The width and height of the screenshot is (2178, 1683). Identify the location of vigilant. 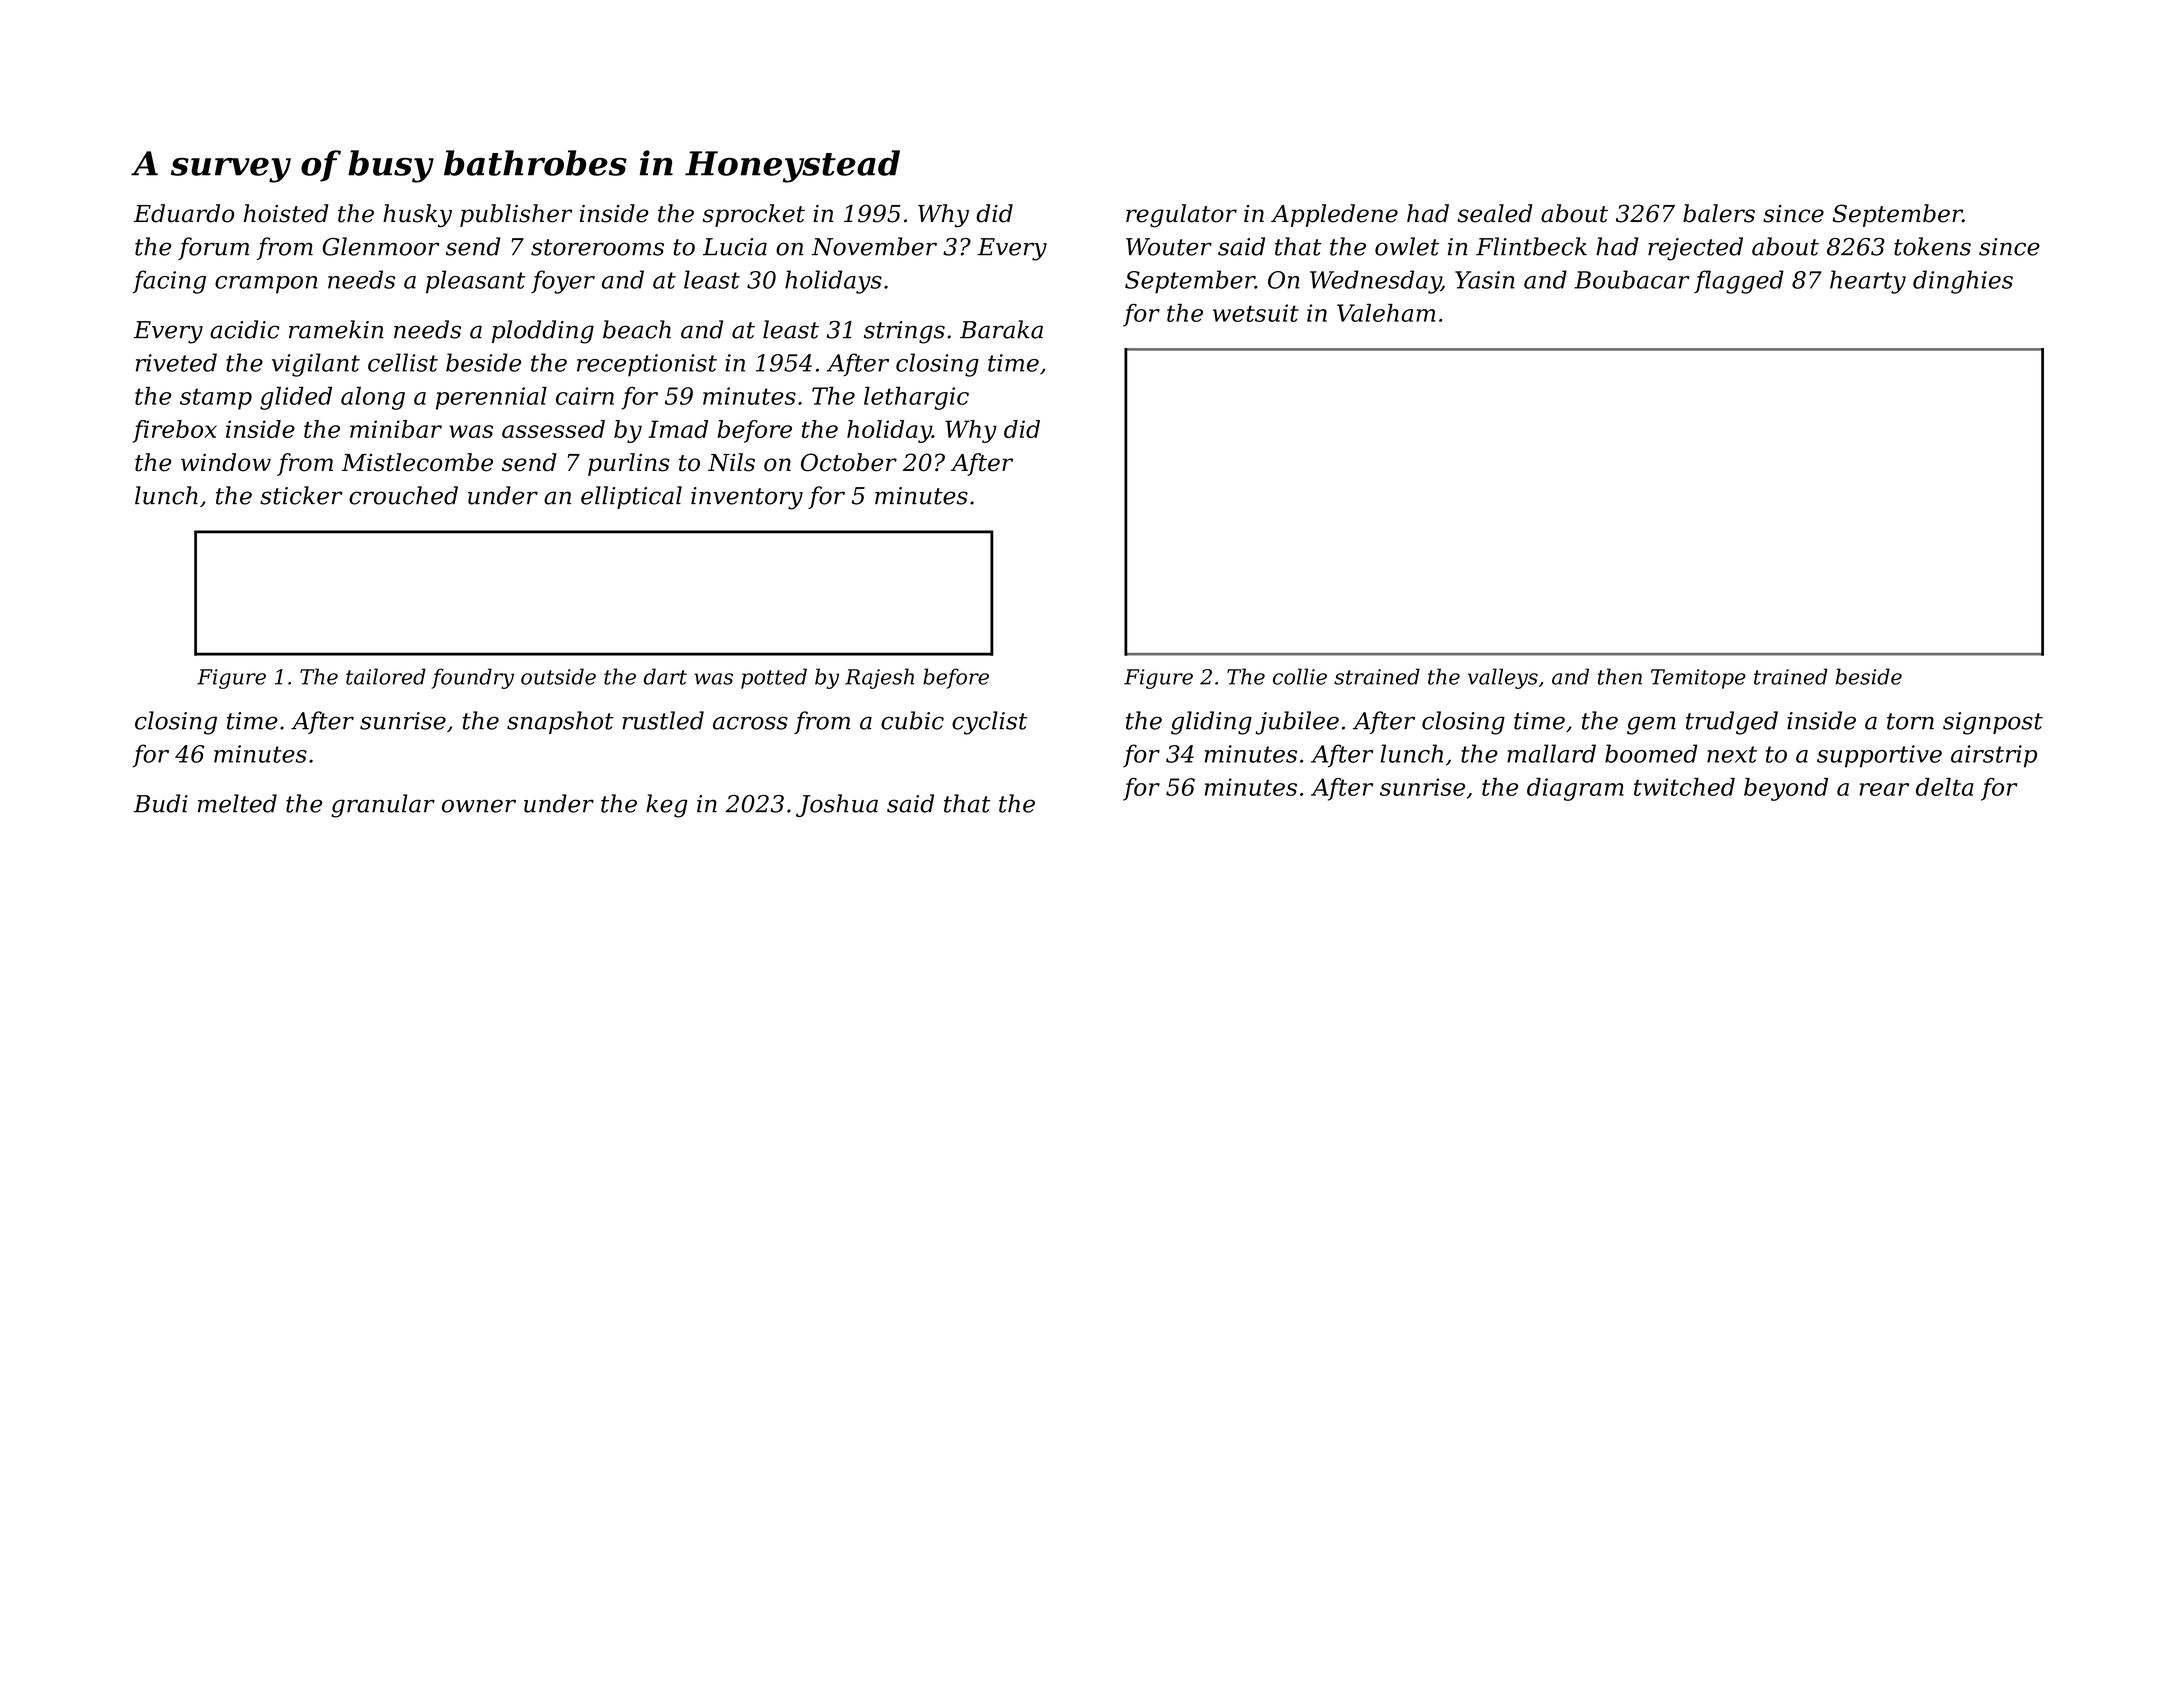
(316, 365).
